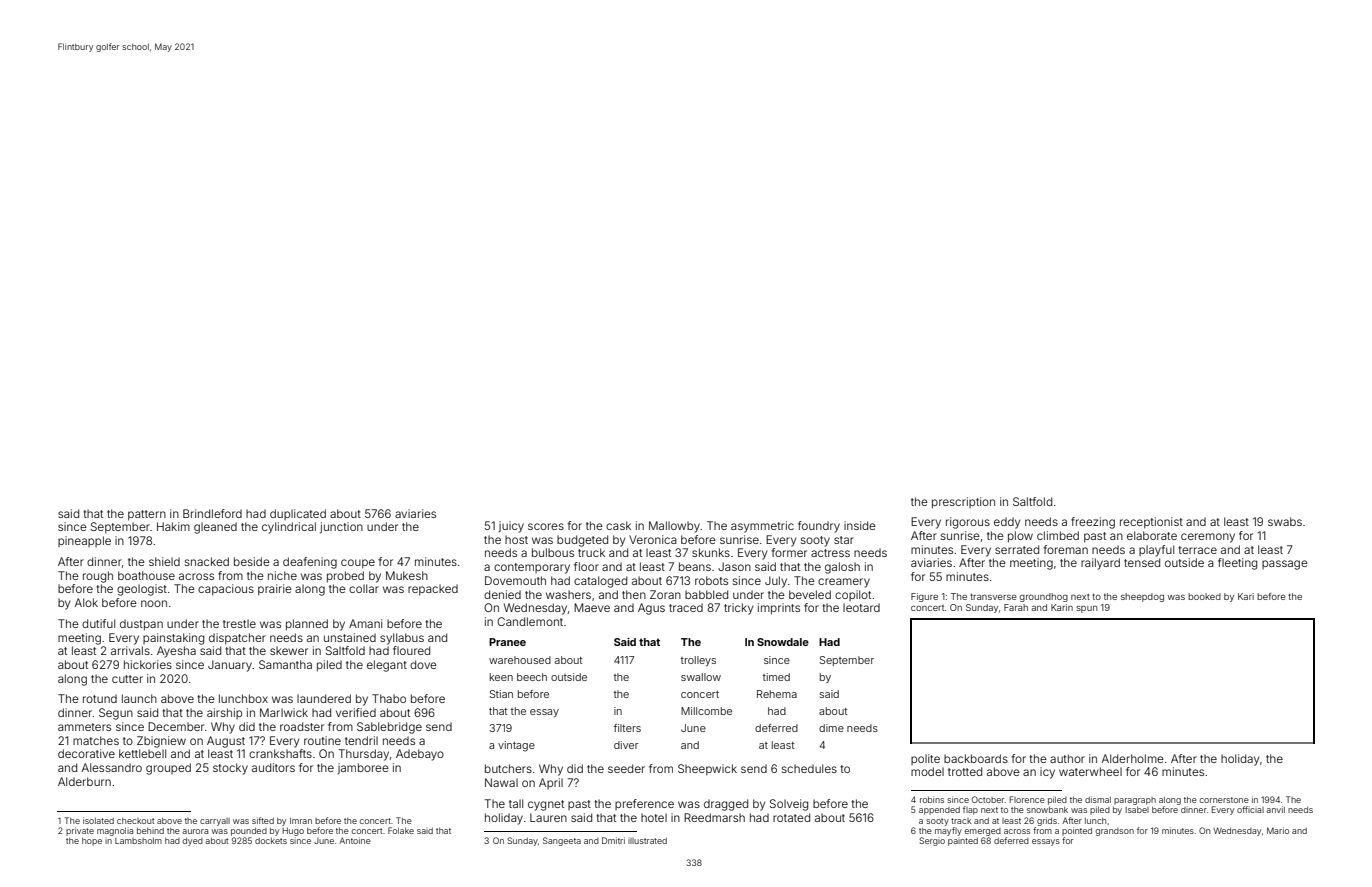  I want to click on junction, so click(341, 528).
